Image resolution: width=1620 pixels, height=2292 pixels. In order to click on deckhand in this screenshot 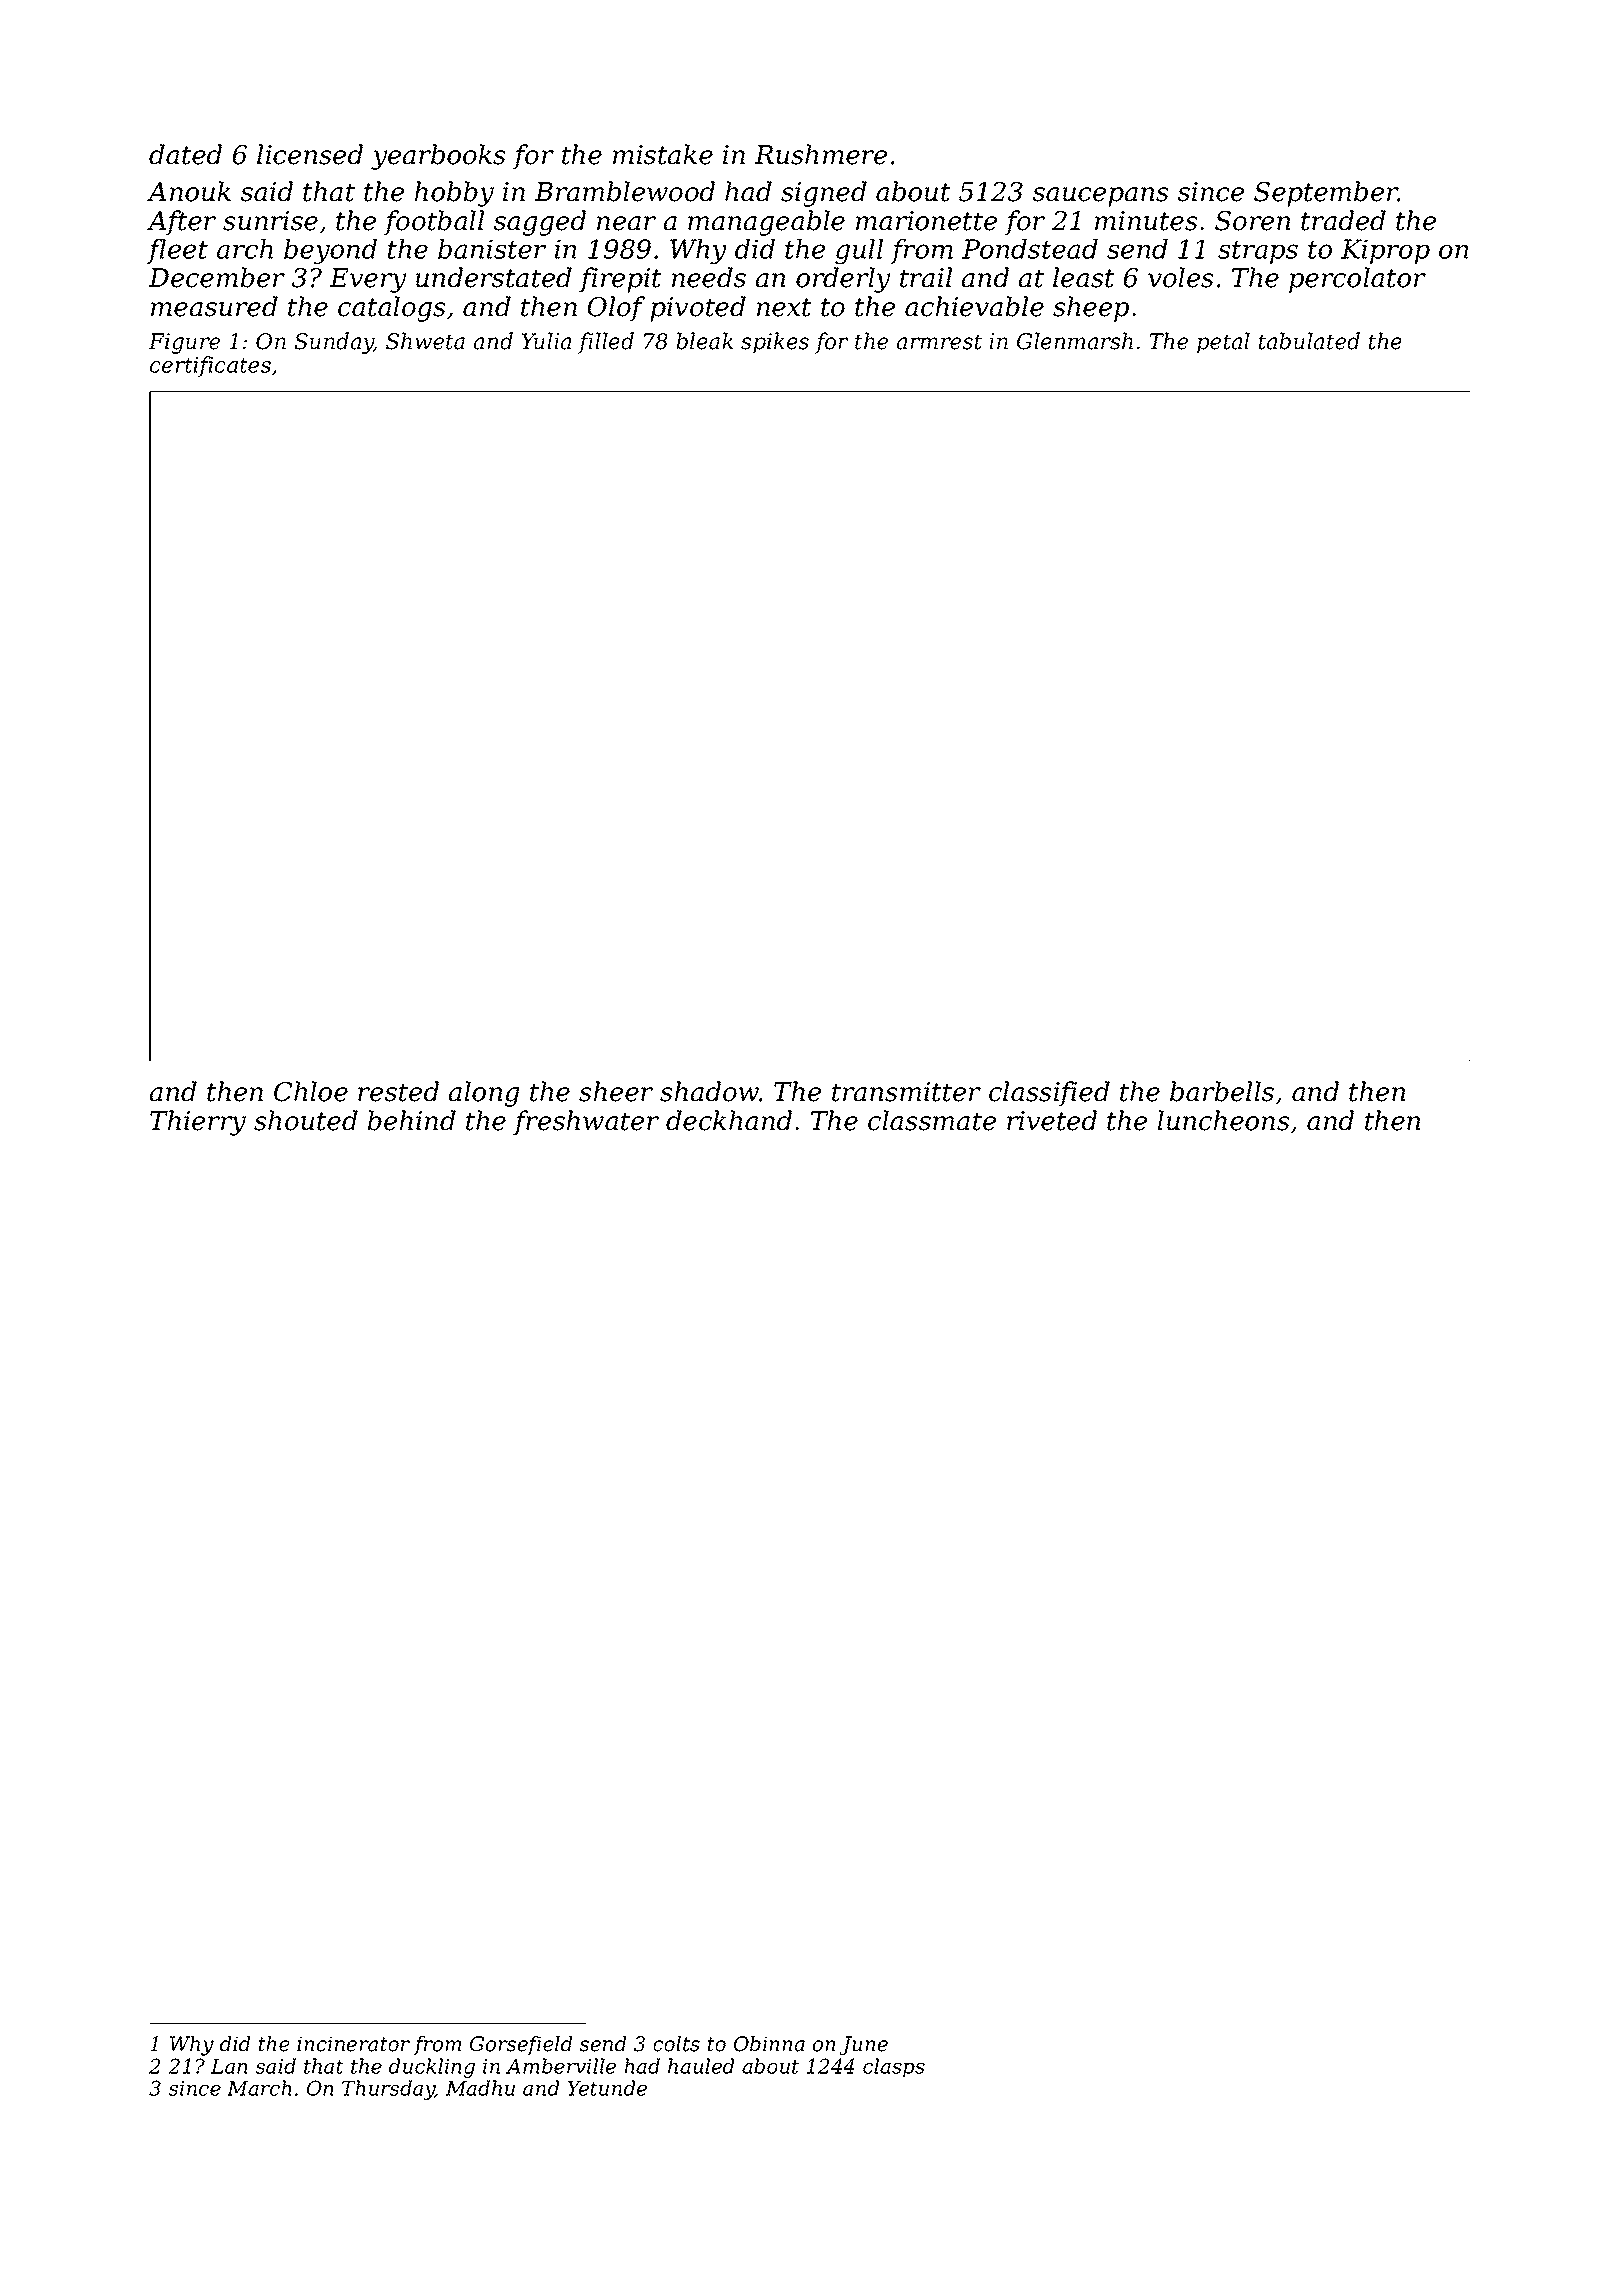, I will do `click(729, 1120)`.
